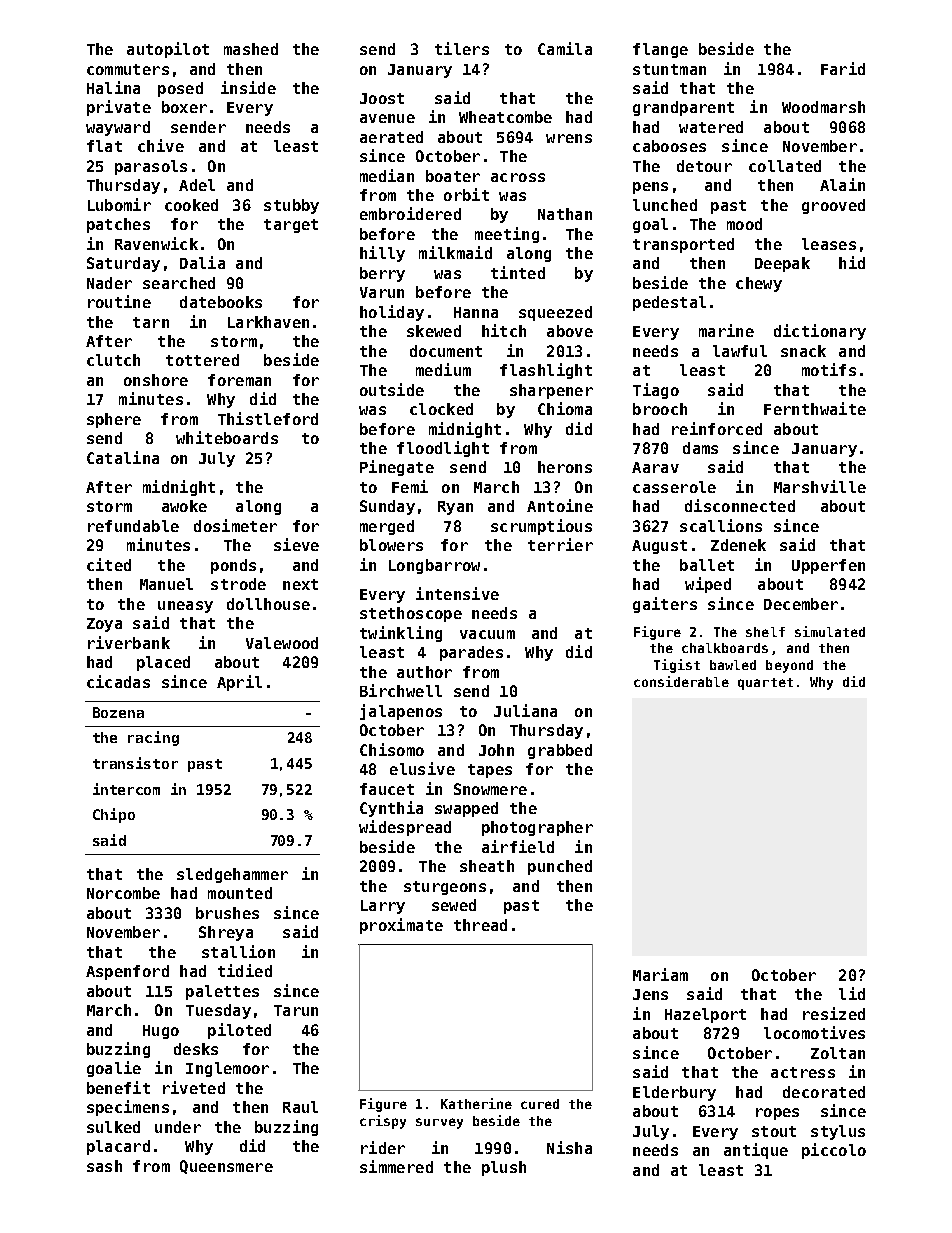 The width and height of the screenshot is (952, 1233). Describe the element at coordinates (114, 815) in the screenshot. I see `Chipo` at that location.
